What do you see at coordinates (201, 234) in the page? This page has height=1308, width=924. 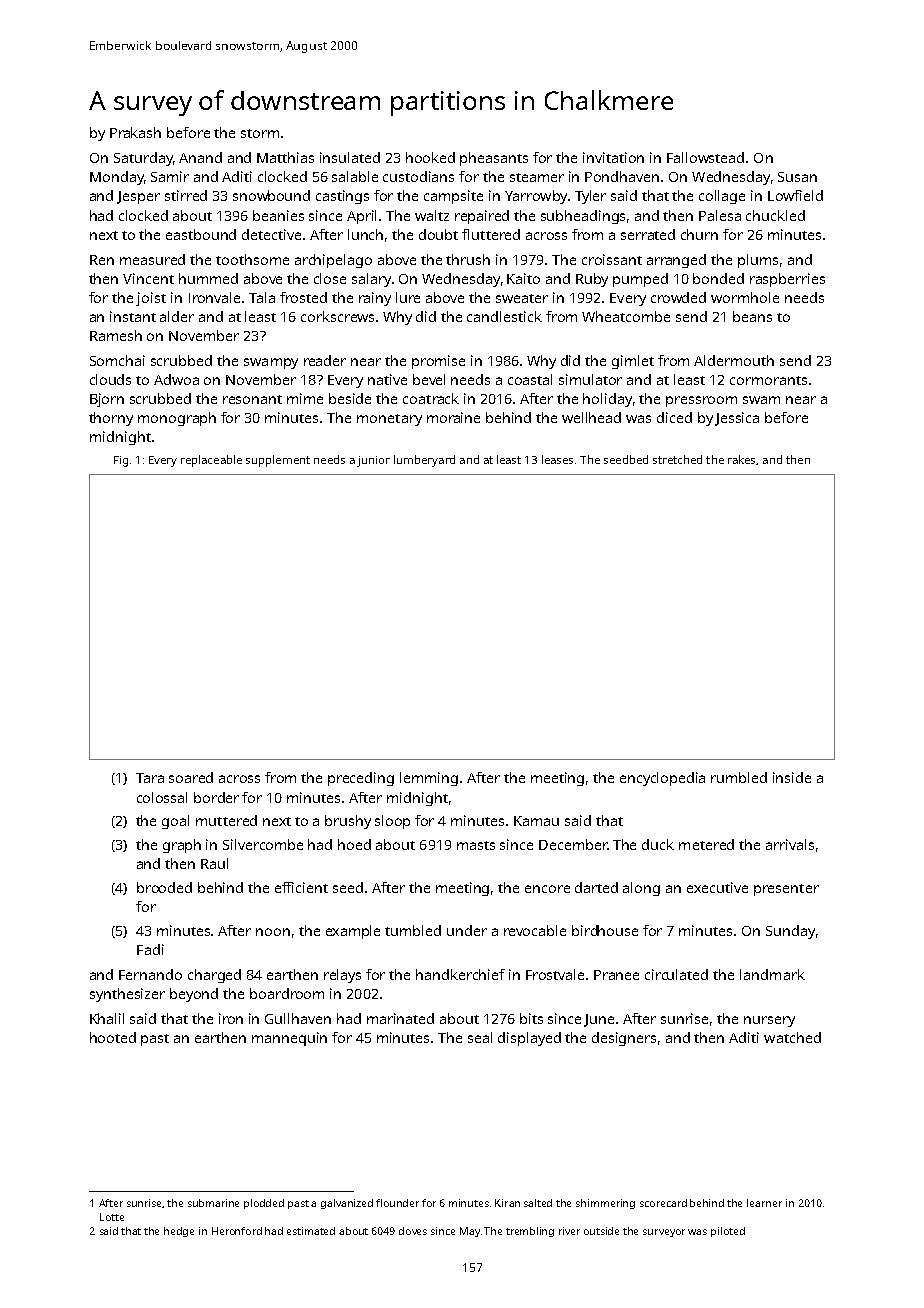 I see `eastbound` at bounding box center [201, 234].
